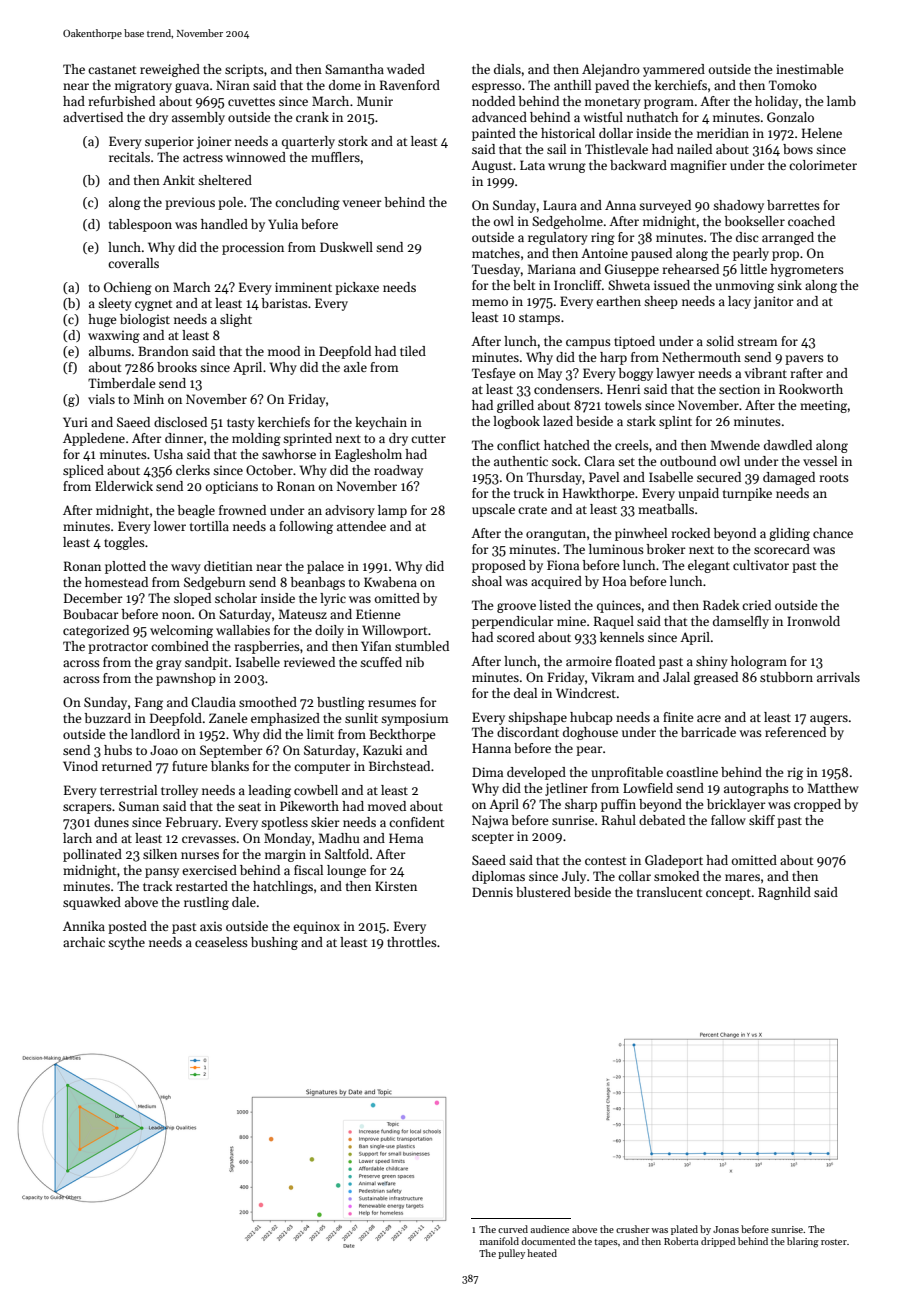  What do you see at coordinates (784, 893) in the screenshot?
I see `Ragnhild` at bounding box center [784, 893].
